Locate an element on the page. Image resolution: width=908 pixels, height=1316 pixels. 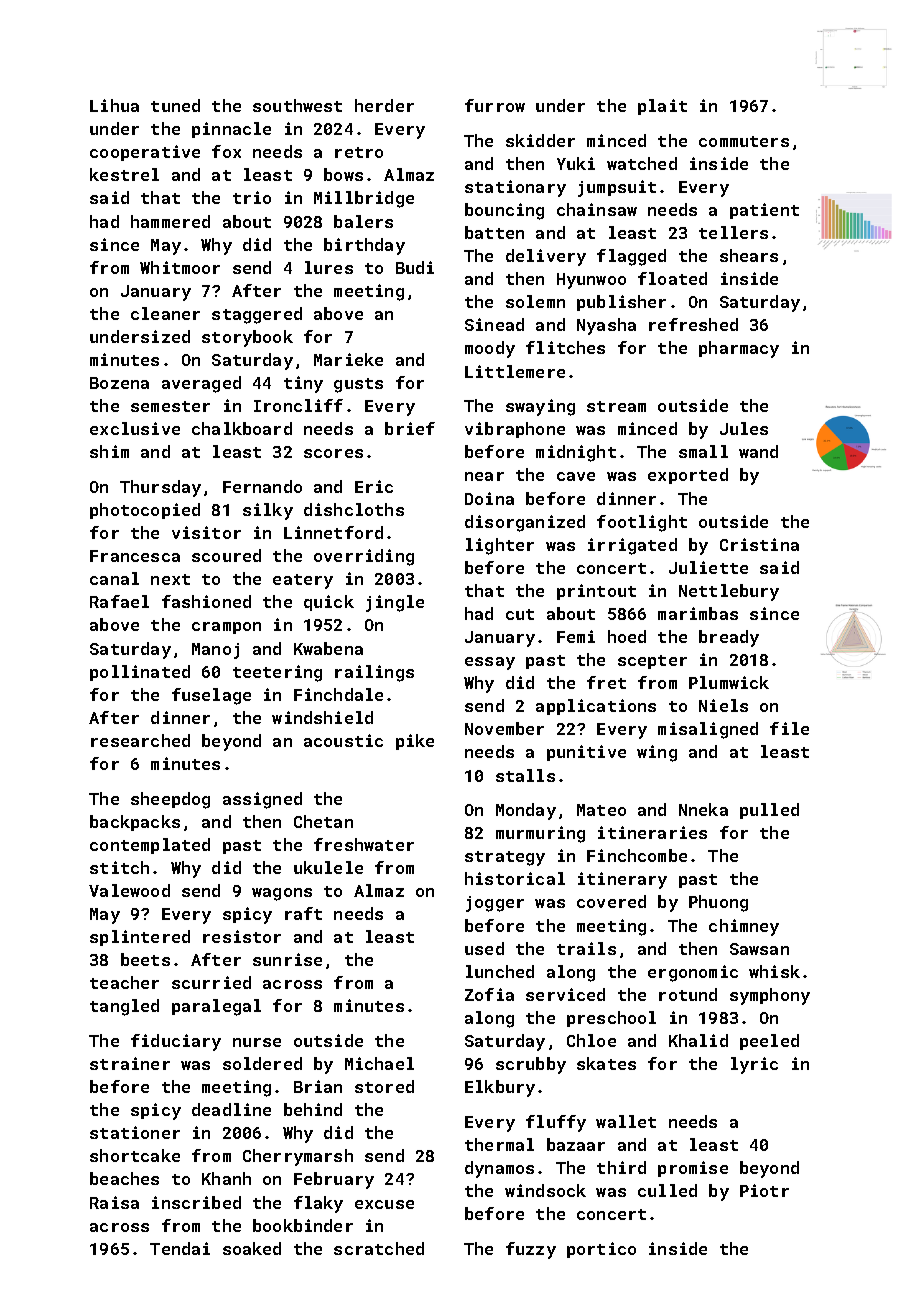
Rafael is located at coordinates (119, 601).
